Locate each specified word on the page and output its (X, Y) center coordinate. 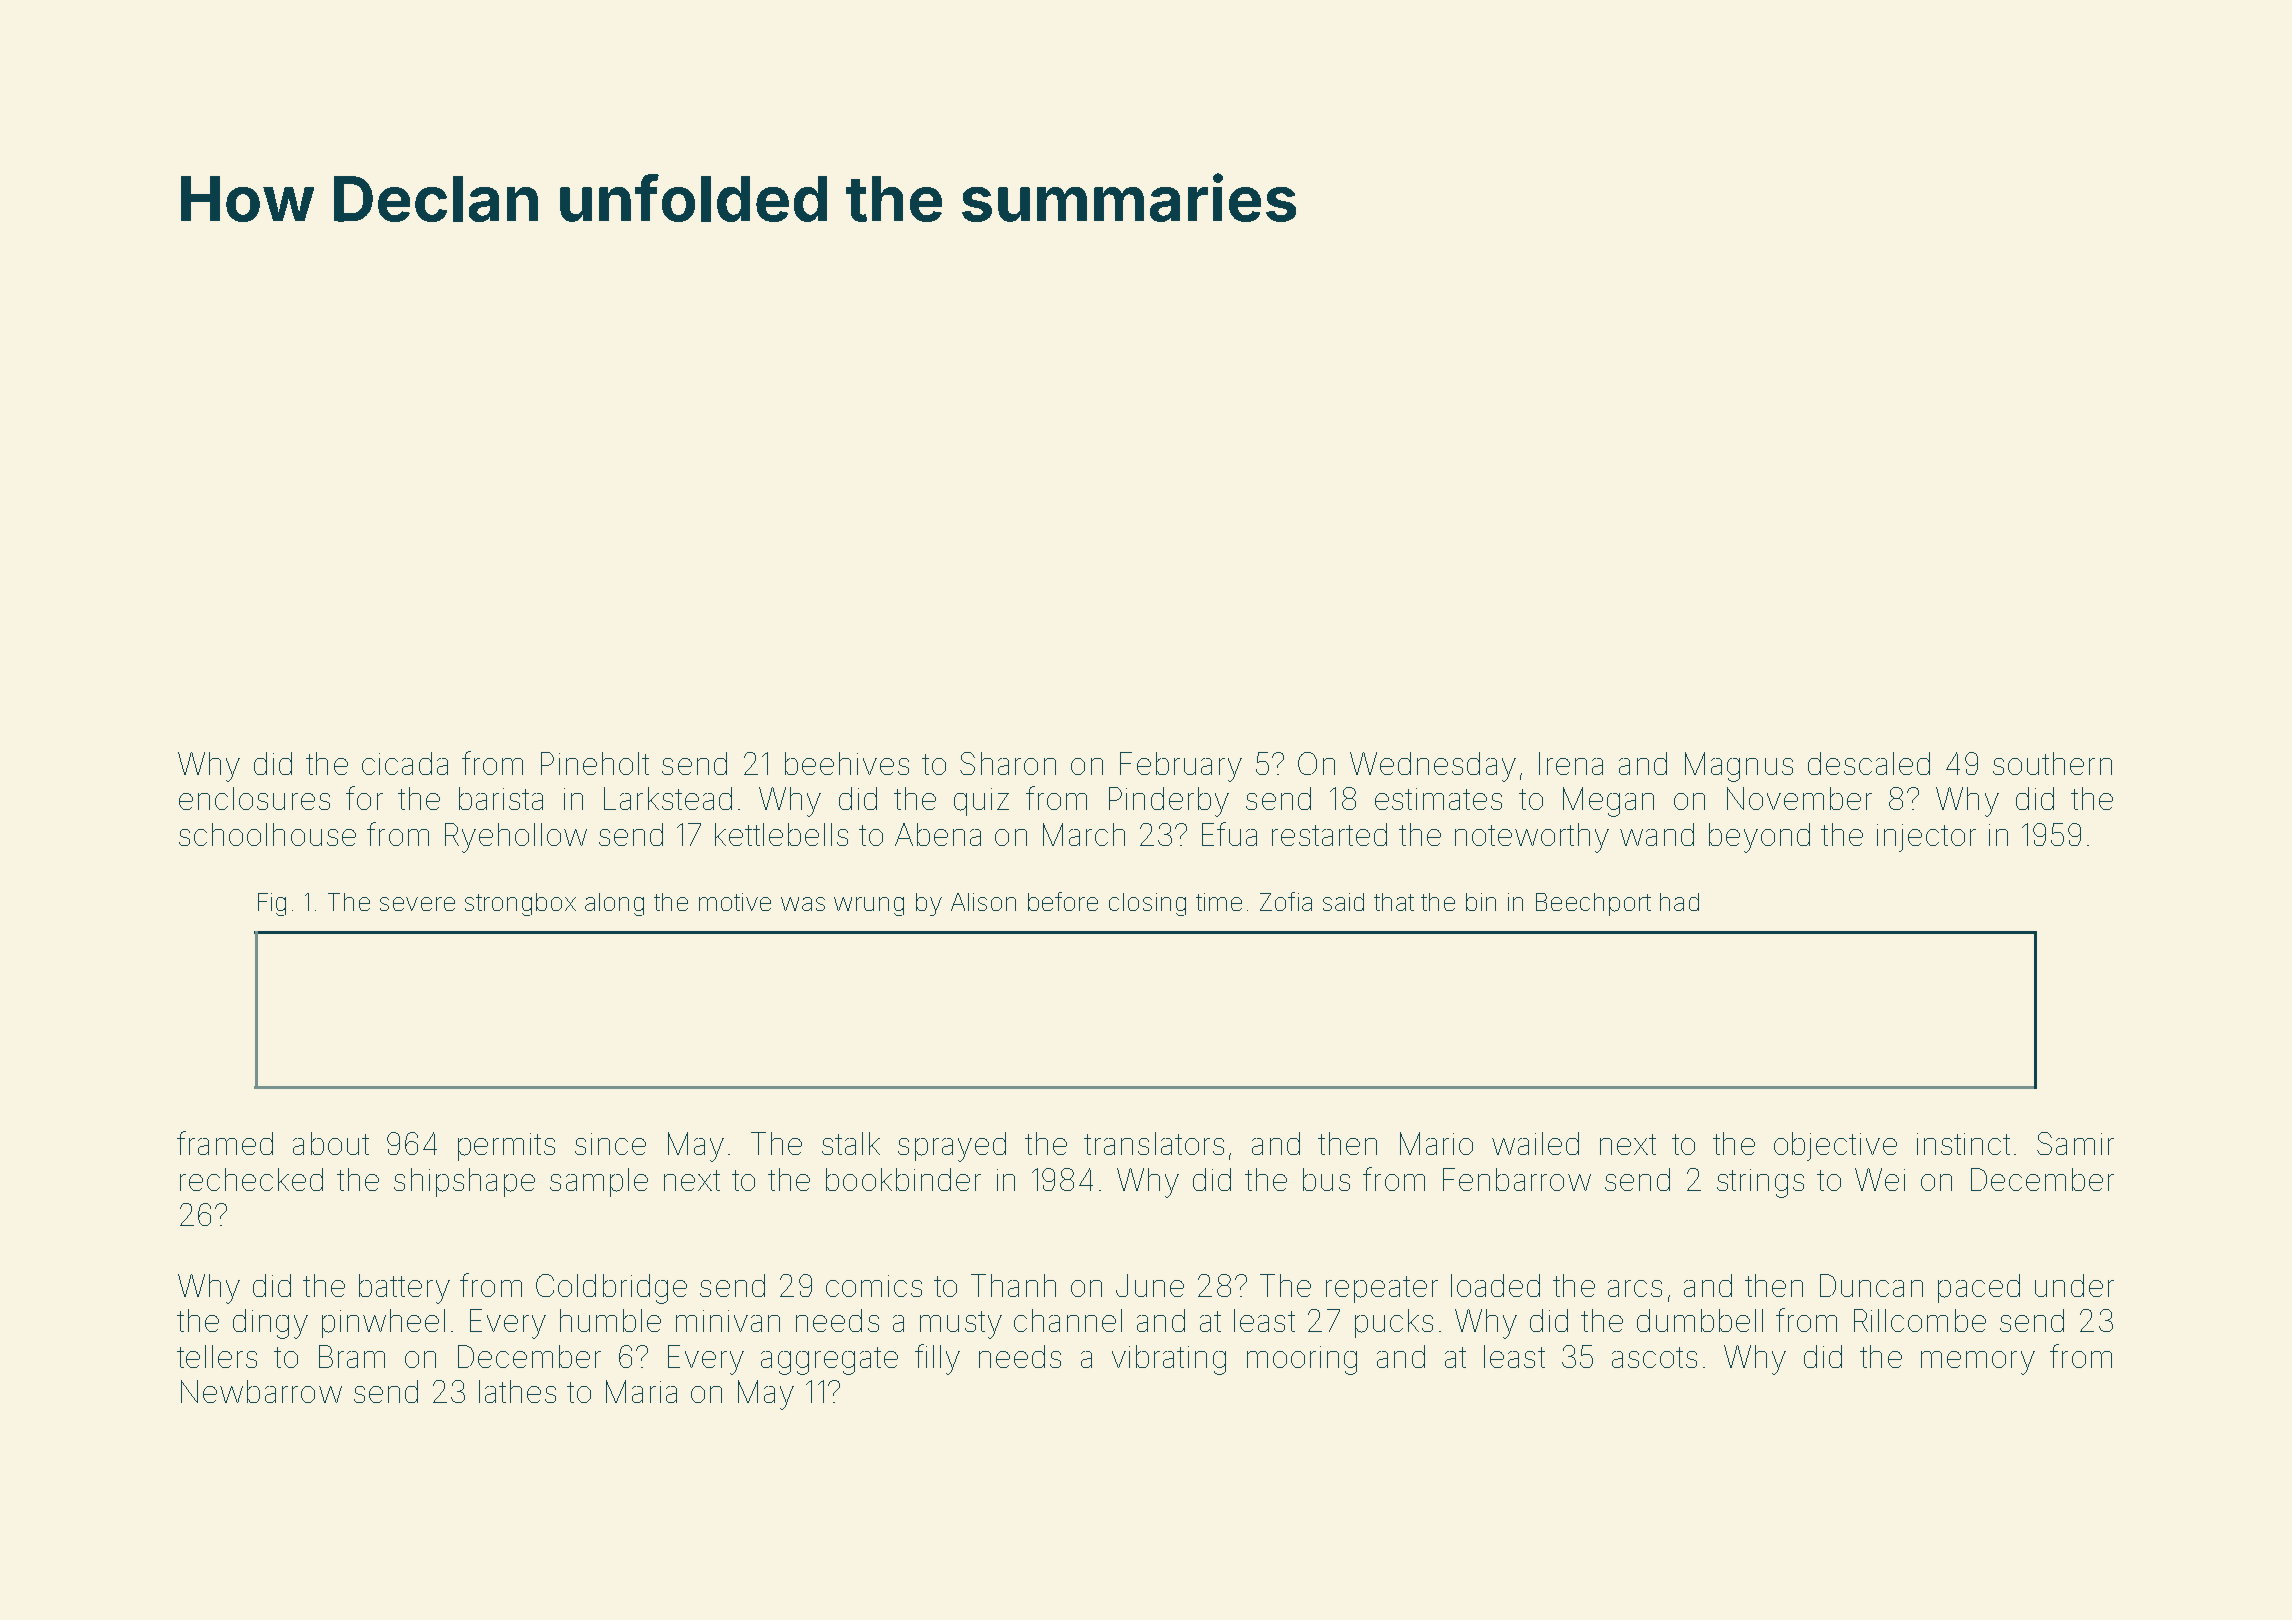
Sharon (1008, 763)
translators (1154, 1143)
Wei (1880, 1179)
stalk (851, 1143)
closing (1147, 904)
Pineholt (595, 763)
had (1679, 902)
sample (599, 1182)
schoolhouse (267, 834)
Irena (1571, 763)
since (610, 1144)
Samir (2075, 1143)
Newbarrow (261, 1391)
